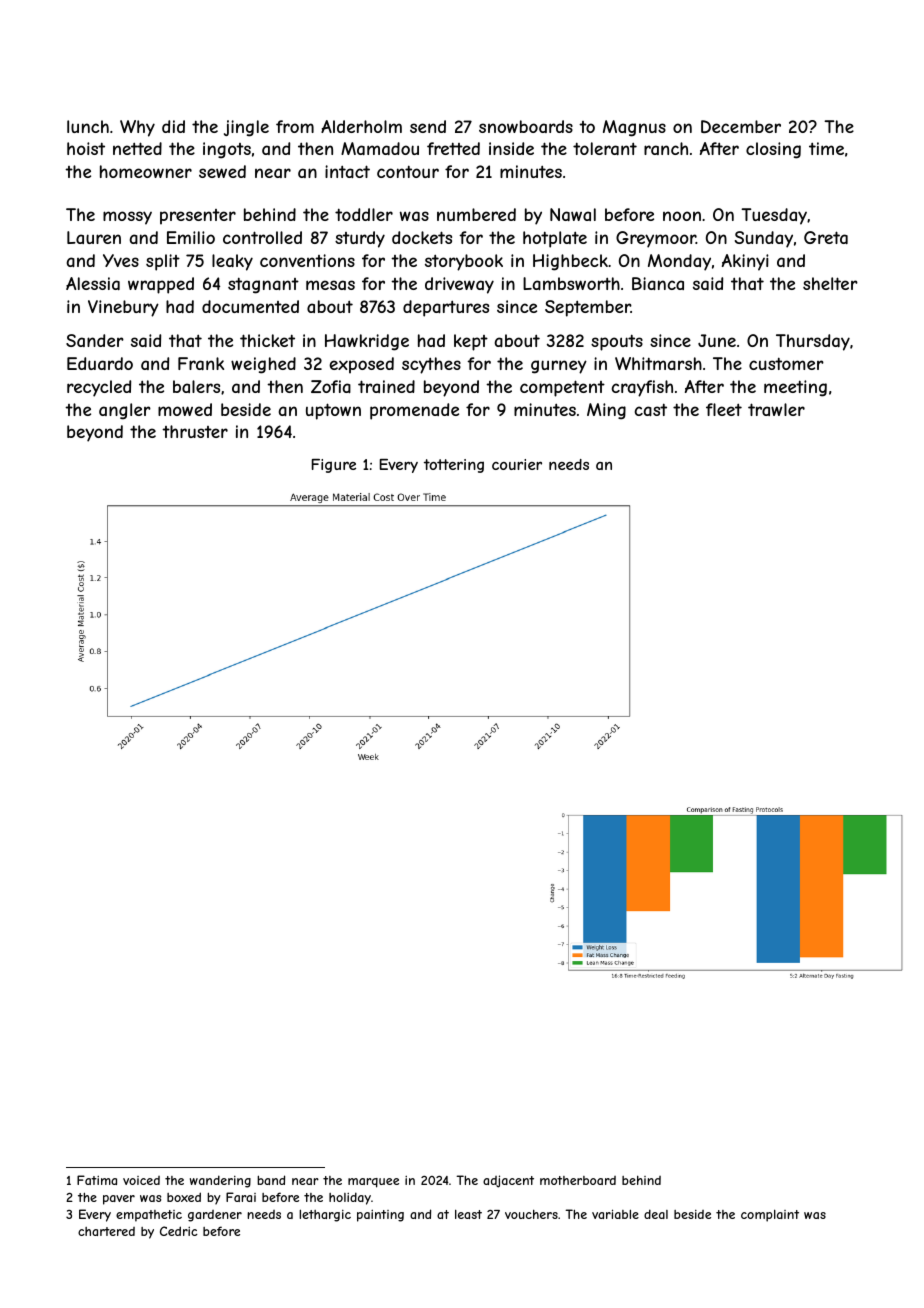  I want to click on tottering, so click(454, 466).
